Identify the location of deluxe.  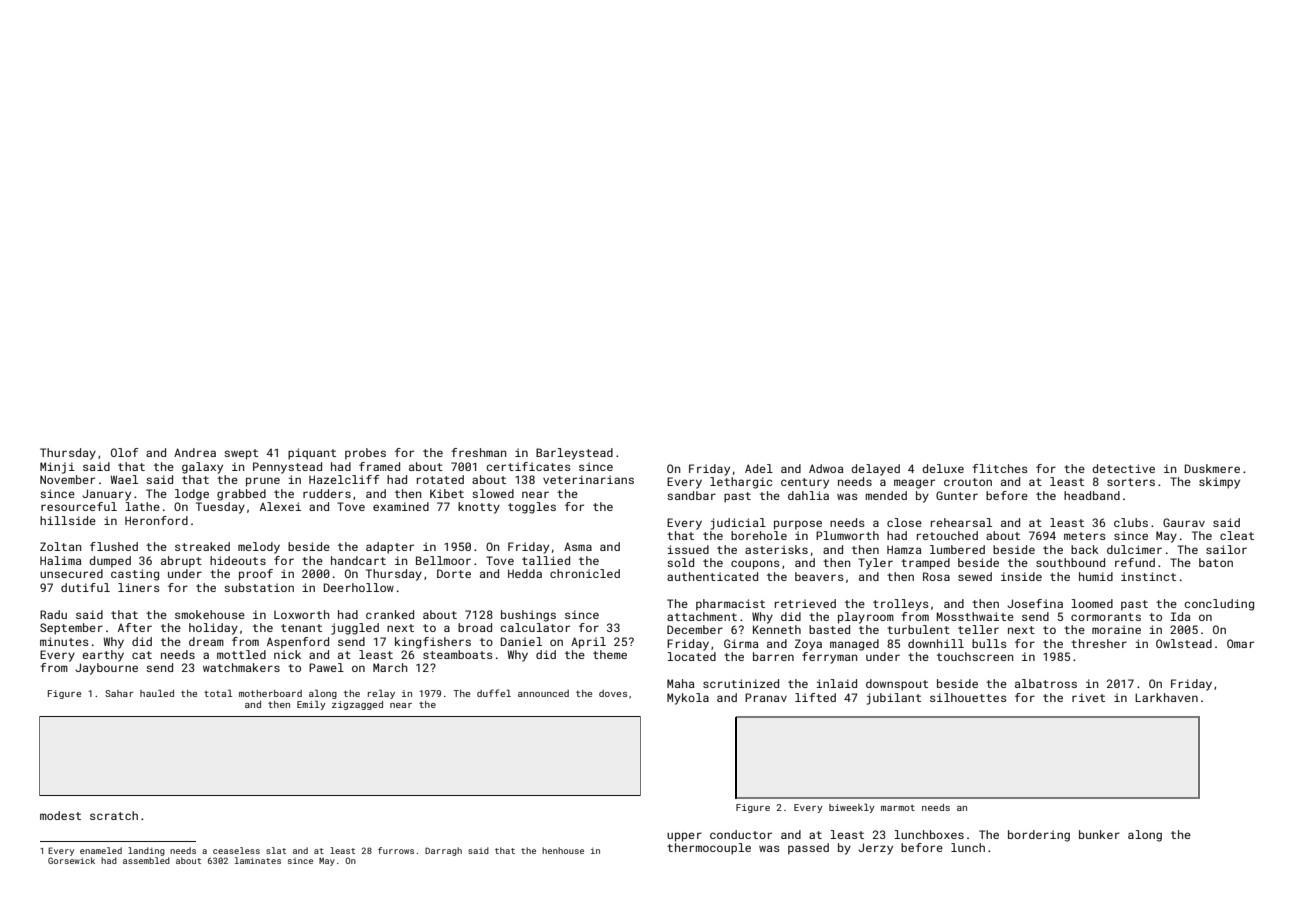
(943, 468).
